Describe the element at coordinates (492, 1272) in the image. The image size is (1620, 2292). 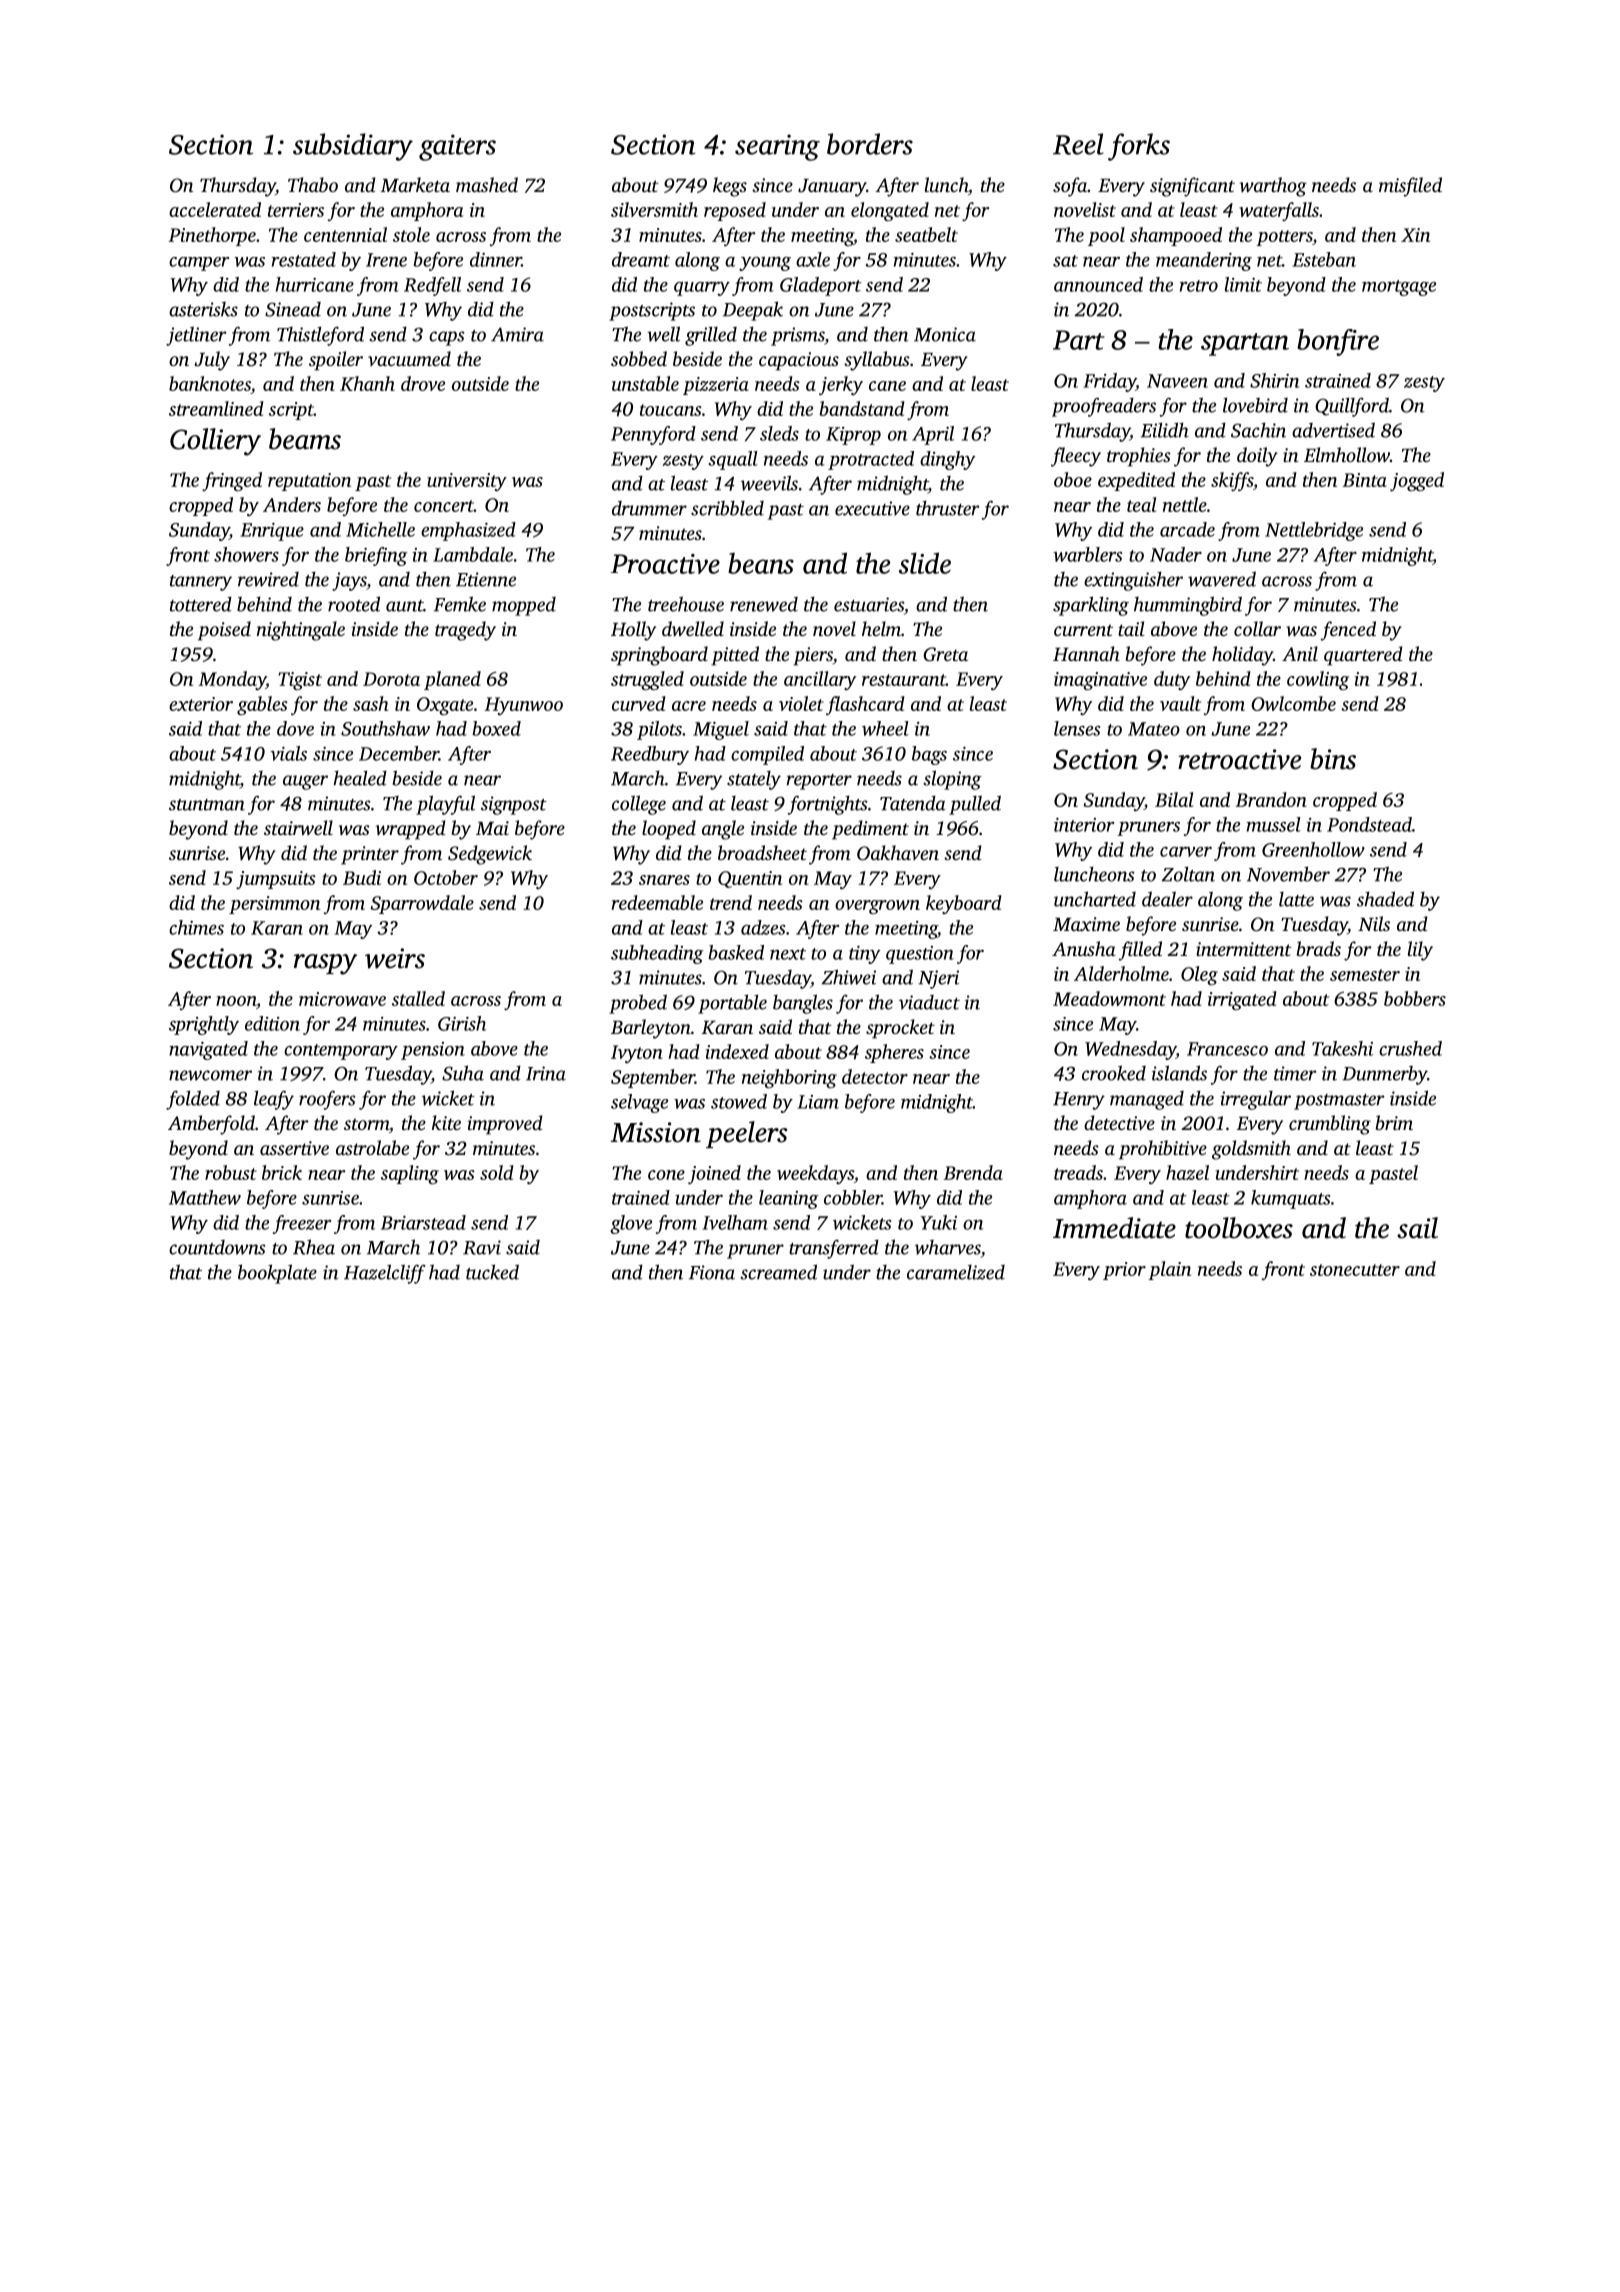
I see `tucked` at that location.
